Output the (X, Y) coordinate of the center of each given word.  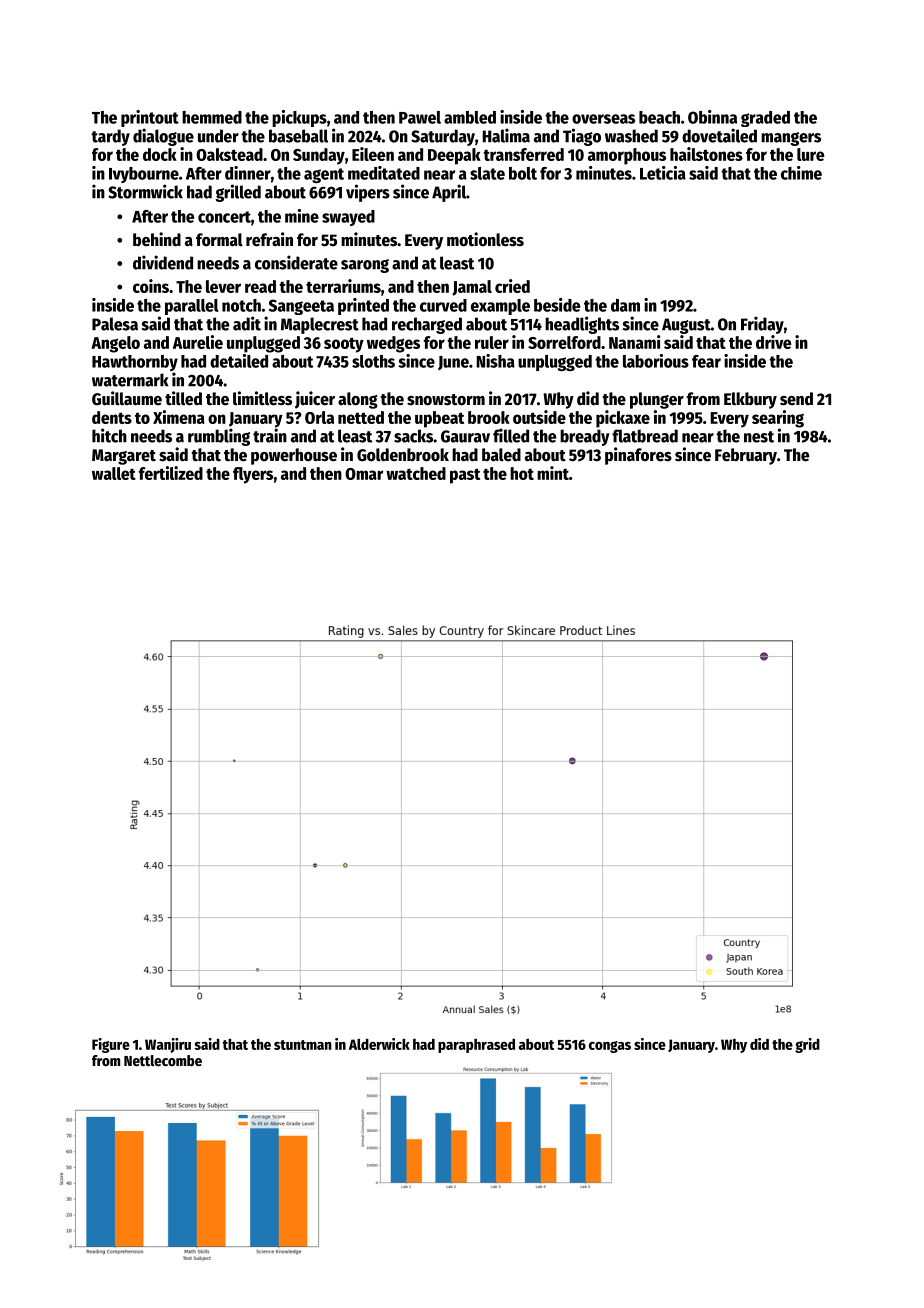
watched (416, 473)
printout (150, 118)
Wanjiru (168, 1045)
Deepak (454, 156)
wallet (114, 473)
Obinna (712, 117)
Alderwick (379, 1044)
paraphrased (476, 1046)
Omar (364, 474)
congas (610, 1047)
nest (759, 437)
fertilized (171, 473)
